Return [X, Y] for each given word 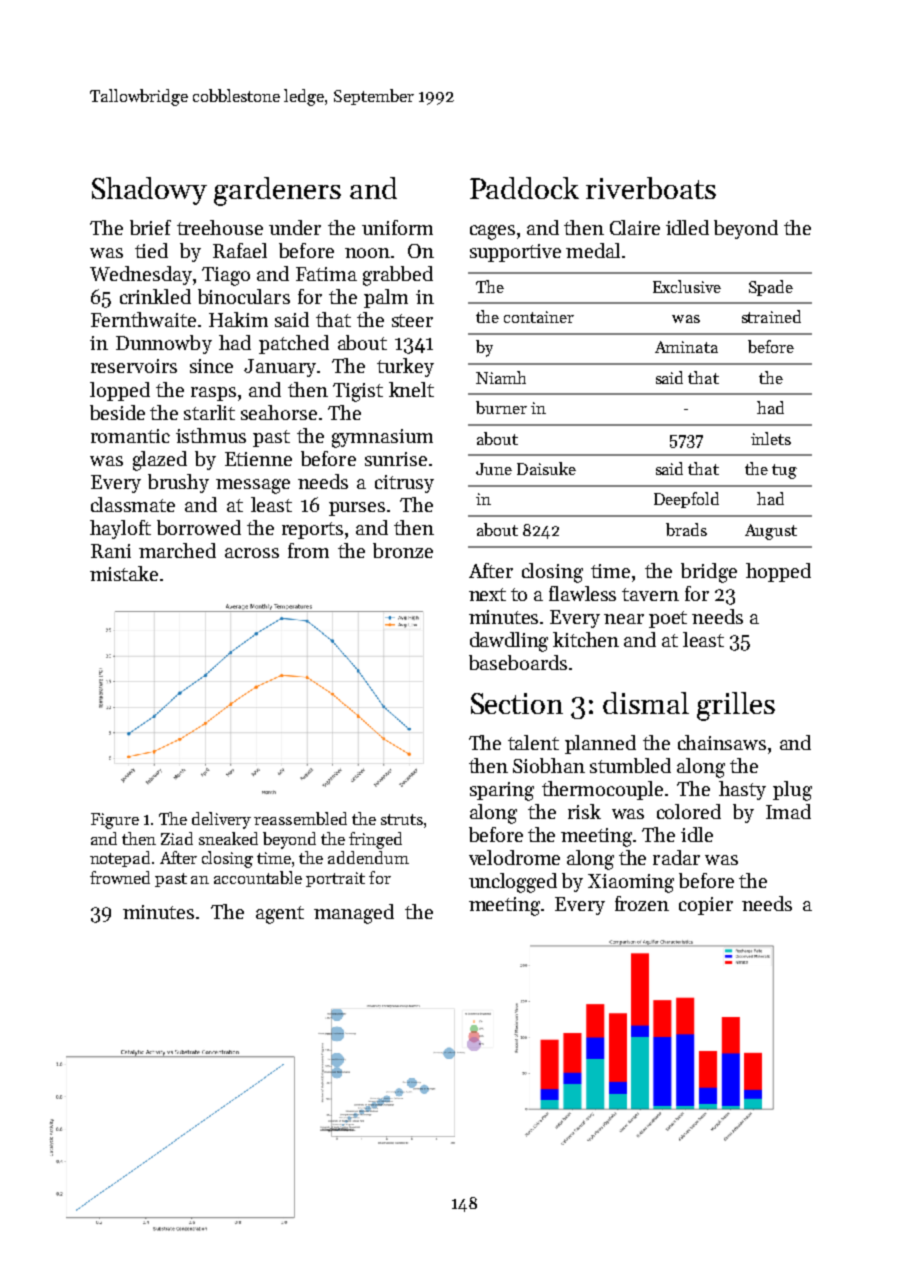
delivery [221, 820]
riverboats [651, 188]
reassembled [300, 818]
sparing [502, 791]
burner [501, 407]
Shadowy [149, 191]
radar [676, 857]
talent [533, 742]
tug [784, 471]
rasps [213, 394]
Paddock [524, 188]
